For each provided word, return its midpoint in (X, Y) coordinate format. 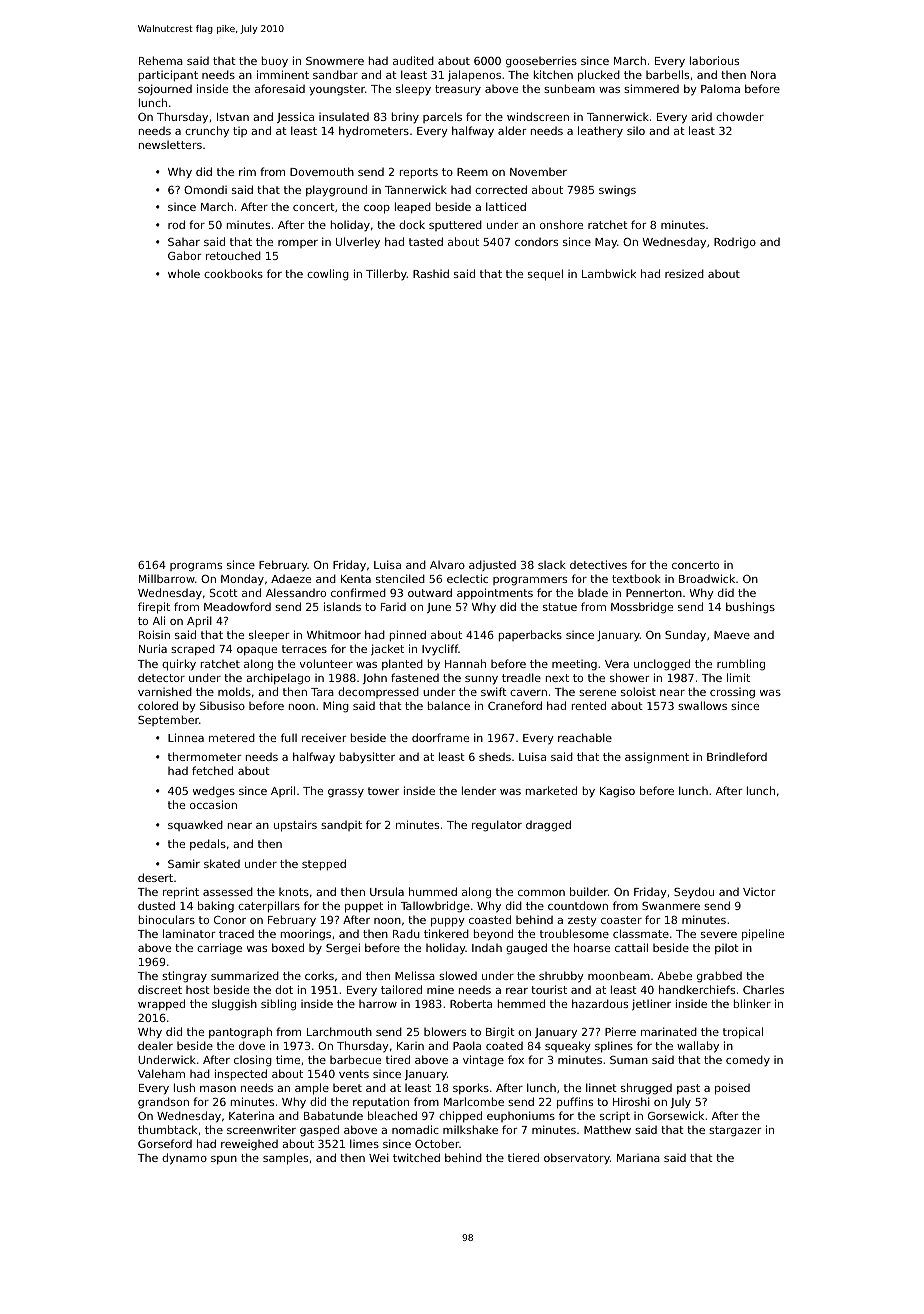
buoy (275, 62)
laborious (714, 60)
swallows (702, 705)
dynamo (184, 1159)
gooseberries (541, 62)
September (168, 720)
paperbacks (530, 635)
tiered (523, 1157)
